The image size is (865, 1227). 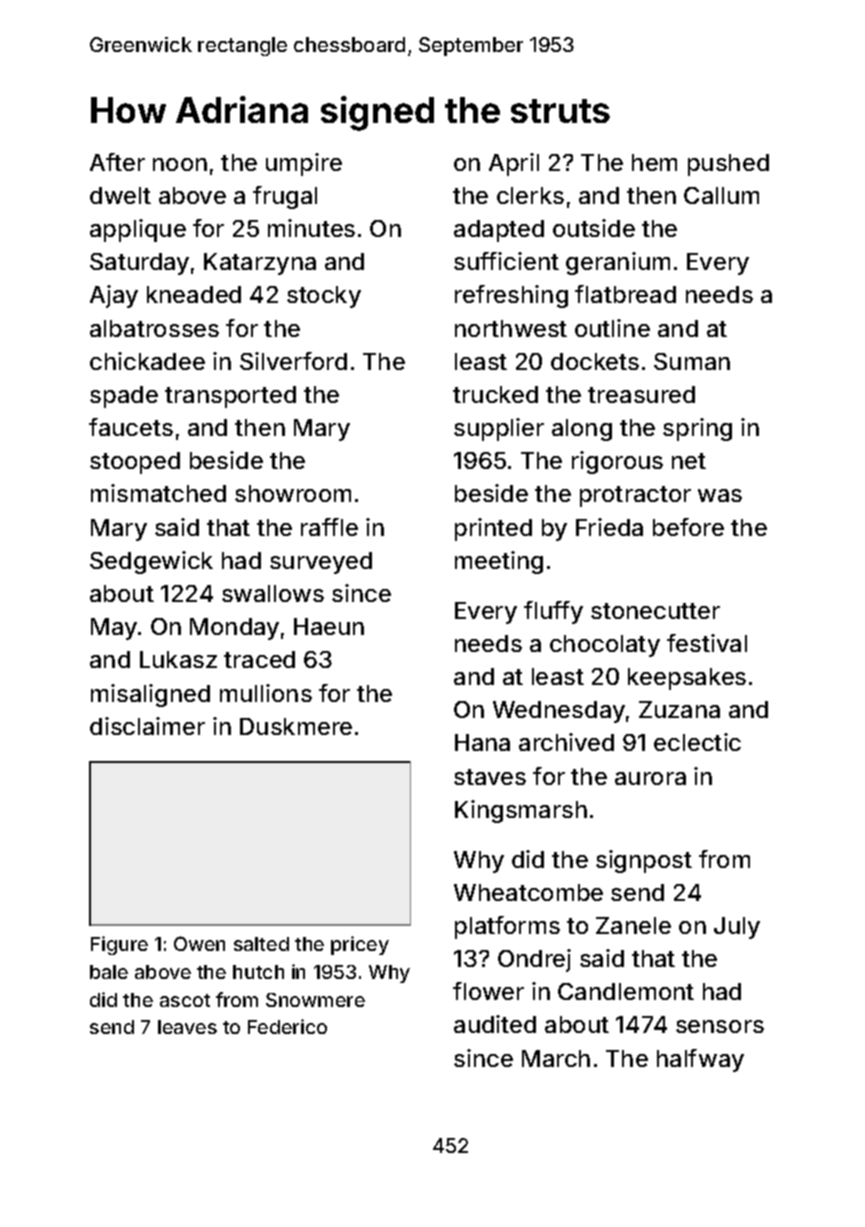 What do you see at coordinates (655, 611) in the screenshot?
I see `stonecutter` at bounding box center [655, 611].
